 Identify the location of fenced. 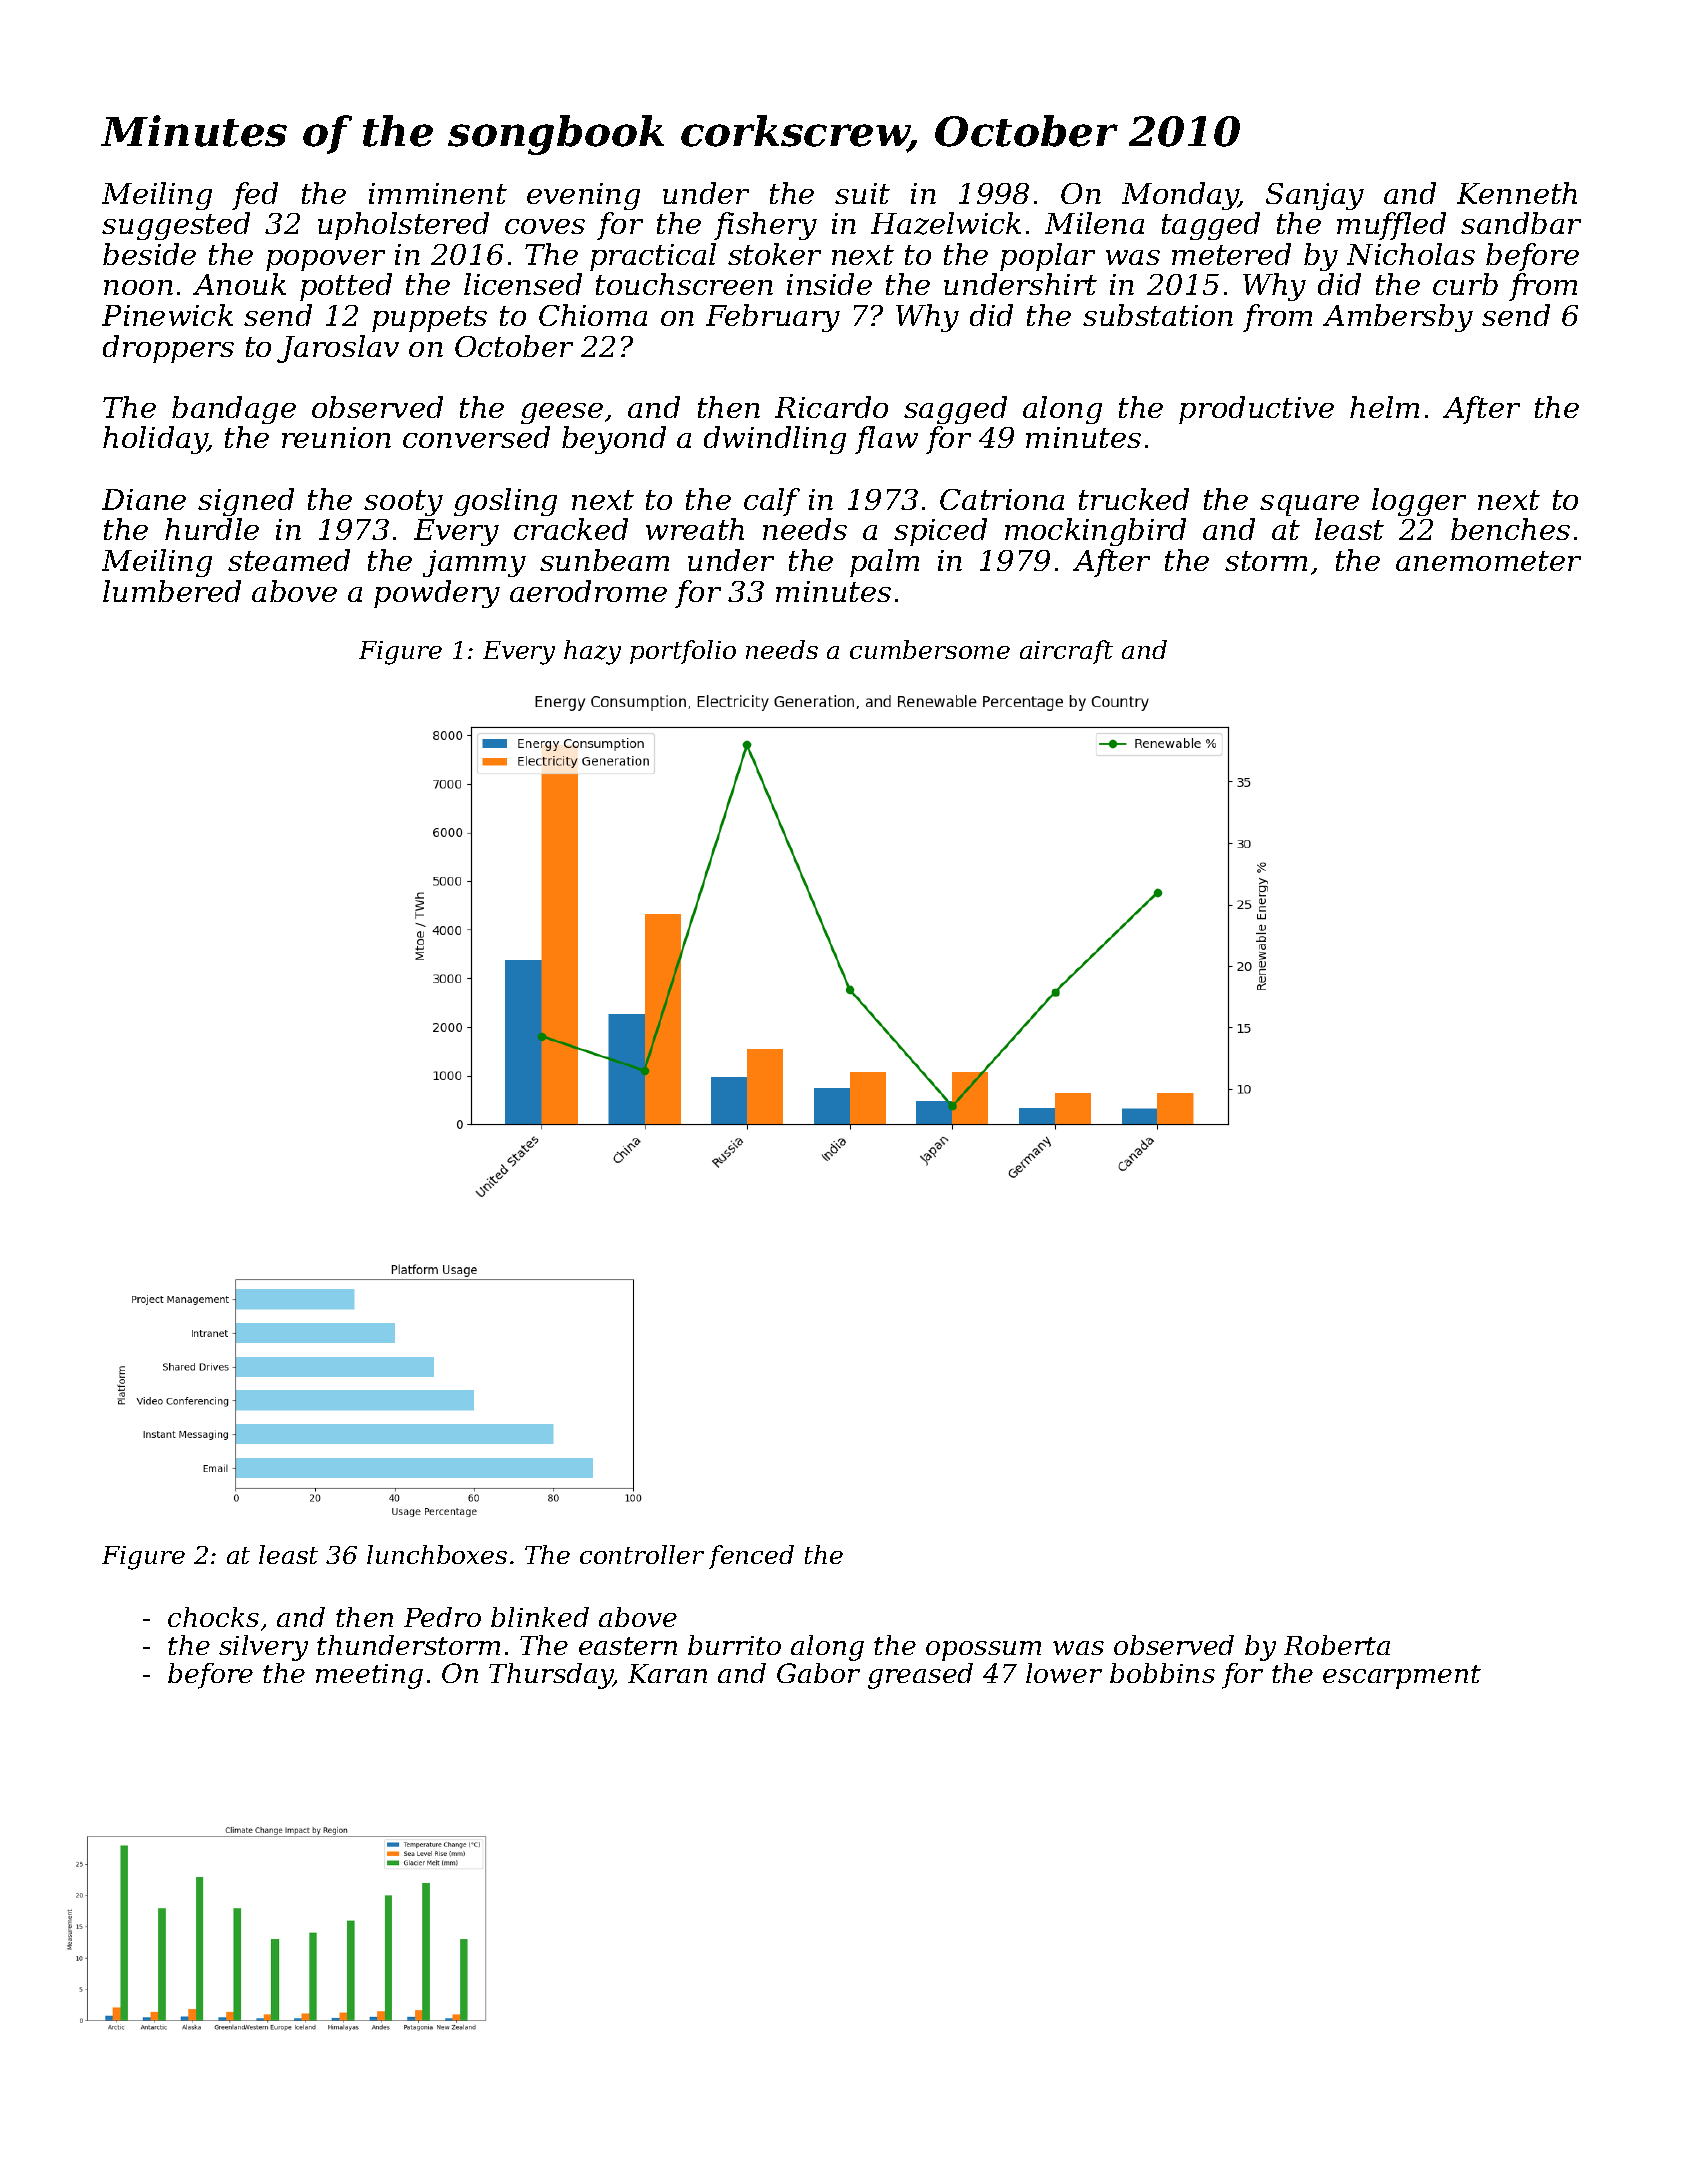
(751, 1557).
